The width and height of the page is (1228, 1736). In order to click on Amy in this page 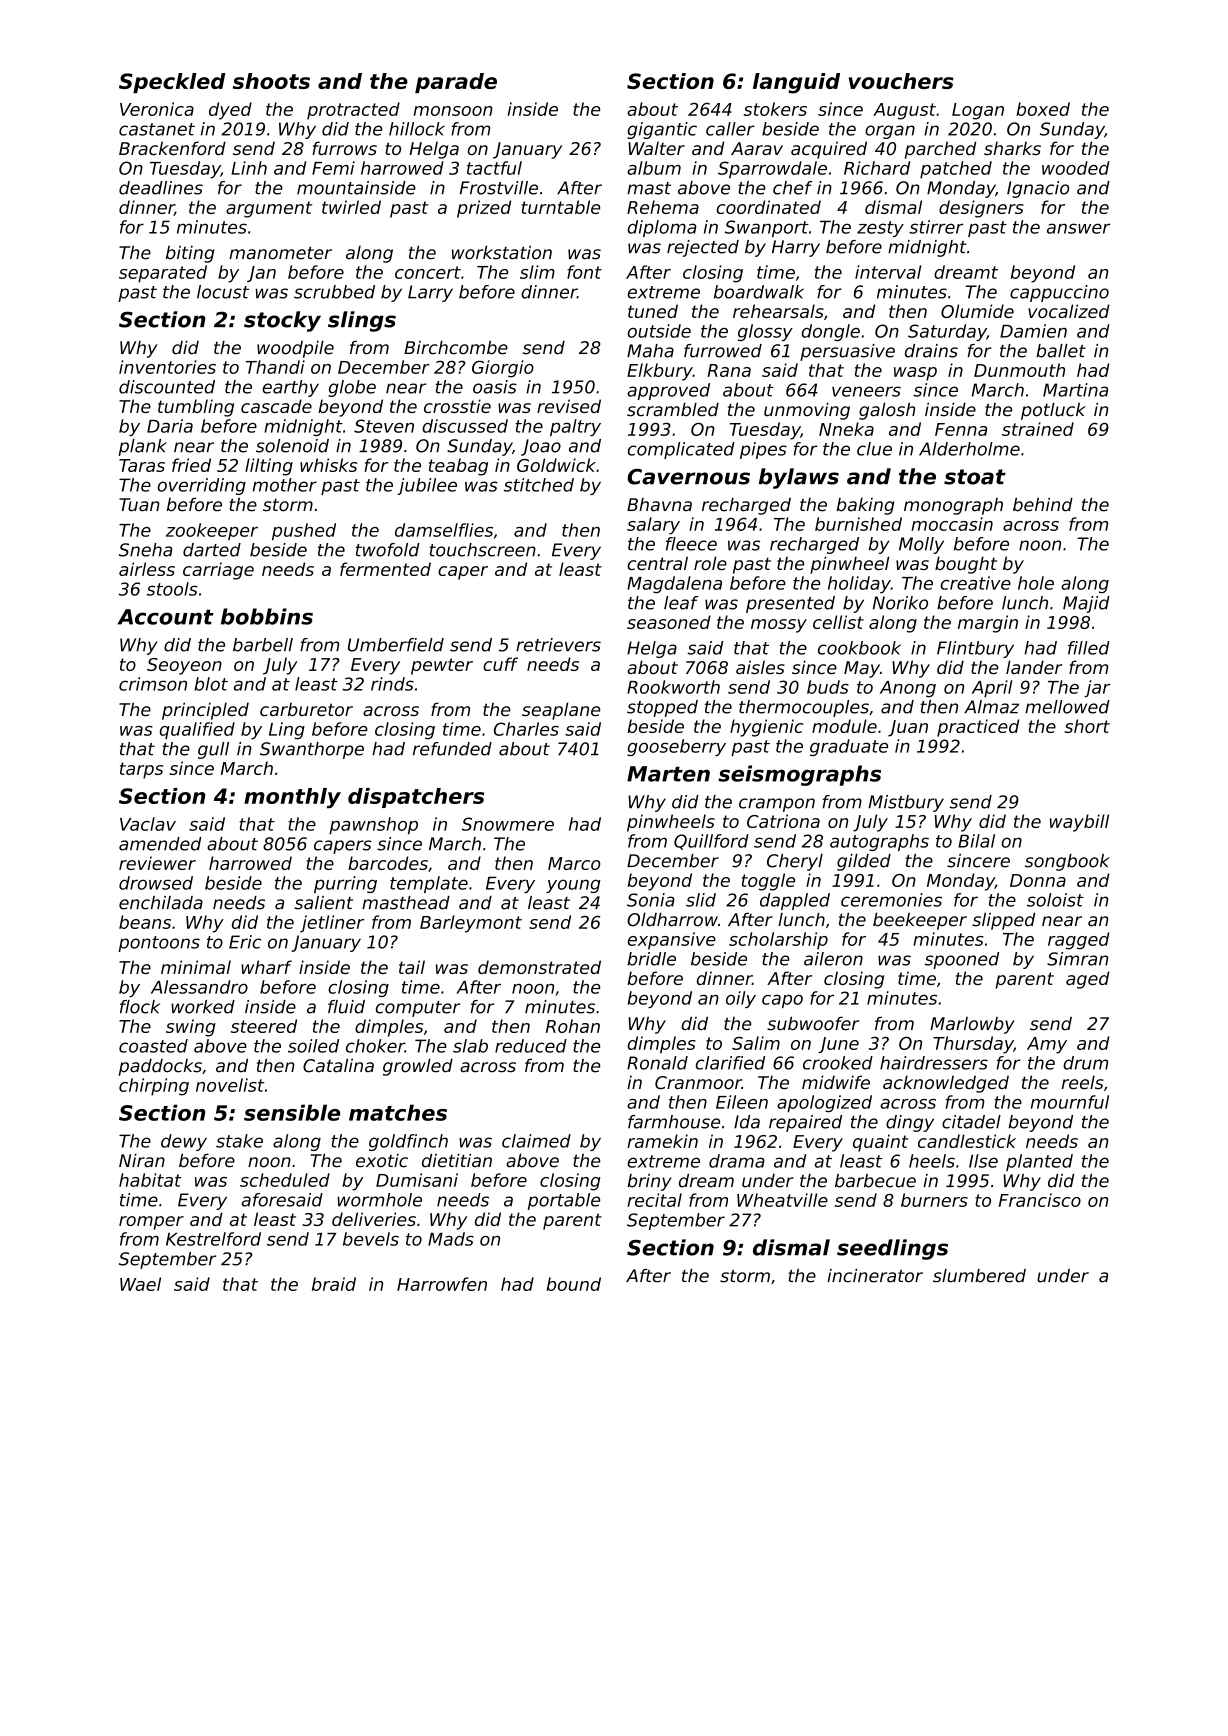, I will do `click(1047, 1045)`.
